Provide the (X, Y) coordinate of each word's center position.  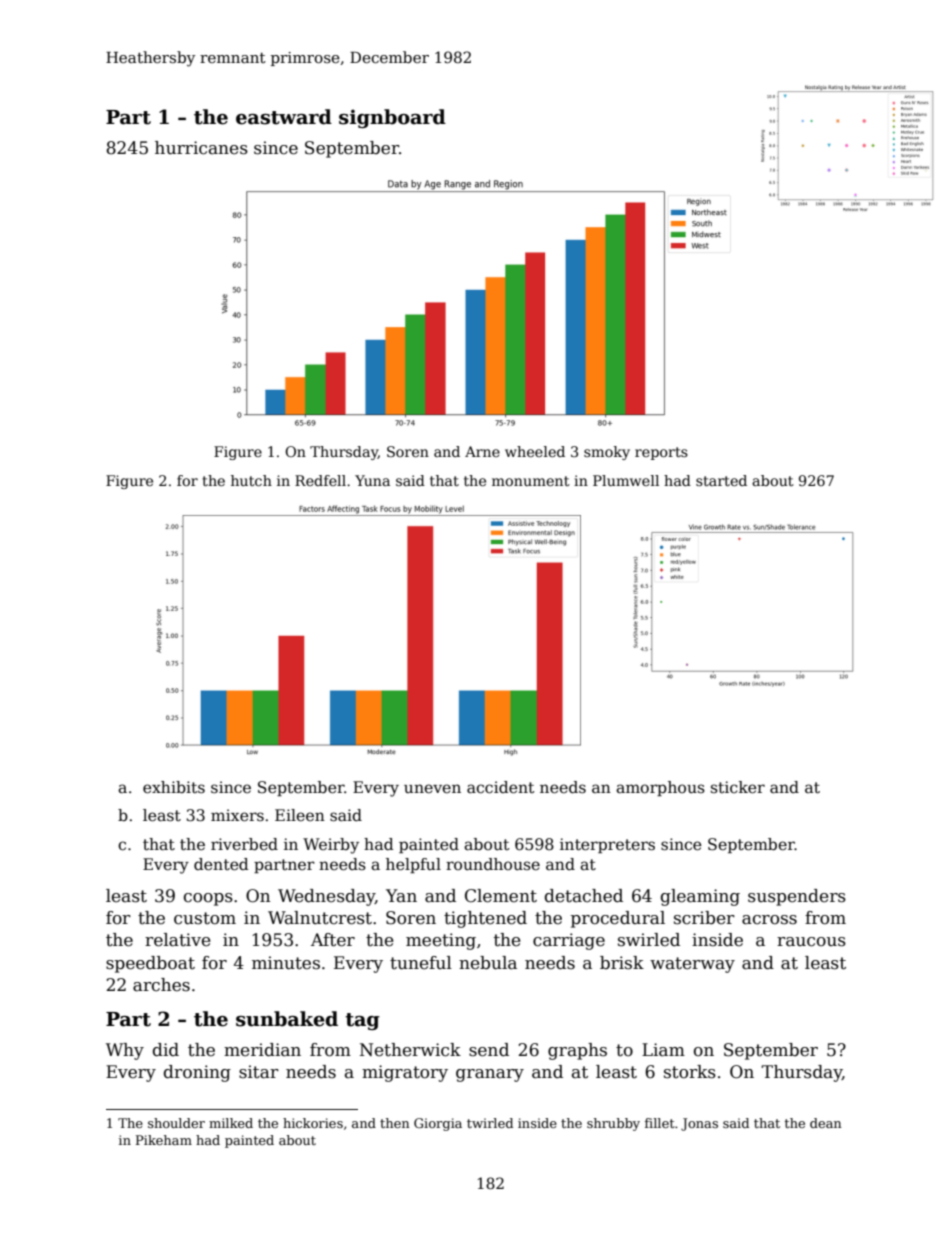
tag (362, 1021)
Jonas (699, 1124)
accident (500, 787)
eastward (284, 117)
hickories (313, 1123)
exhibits (174, 787)
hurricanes (201, 148)
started (721, 480)
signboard (392, 118)
